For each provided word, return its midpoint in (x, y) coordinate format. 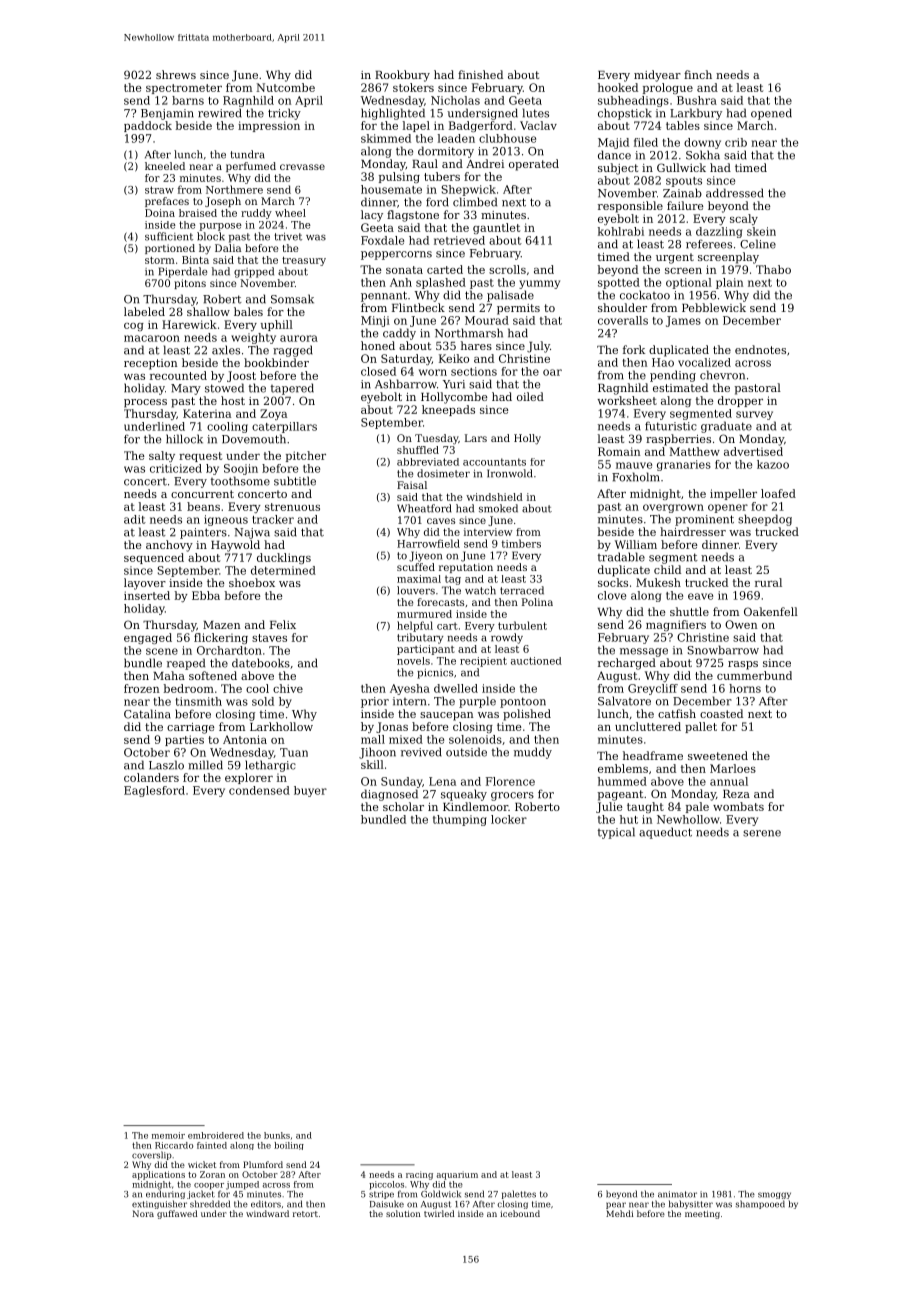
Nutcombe (285, 87)
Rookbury (402, 76)
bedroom (188, 688)
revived (421, 752)
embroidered (216, 1135)
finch (698, 74)
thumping (460, 820)
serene (762, 833)
